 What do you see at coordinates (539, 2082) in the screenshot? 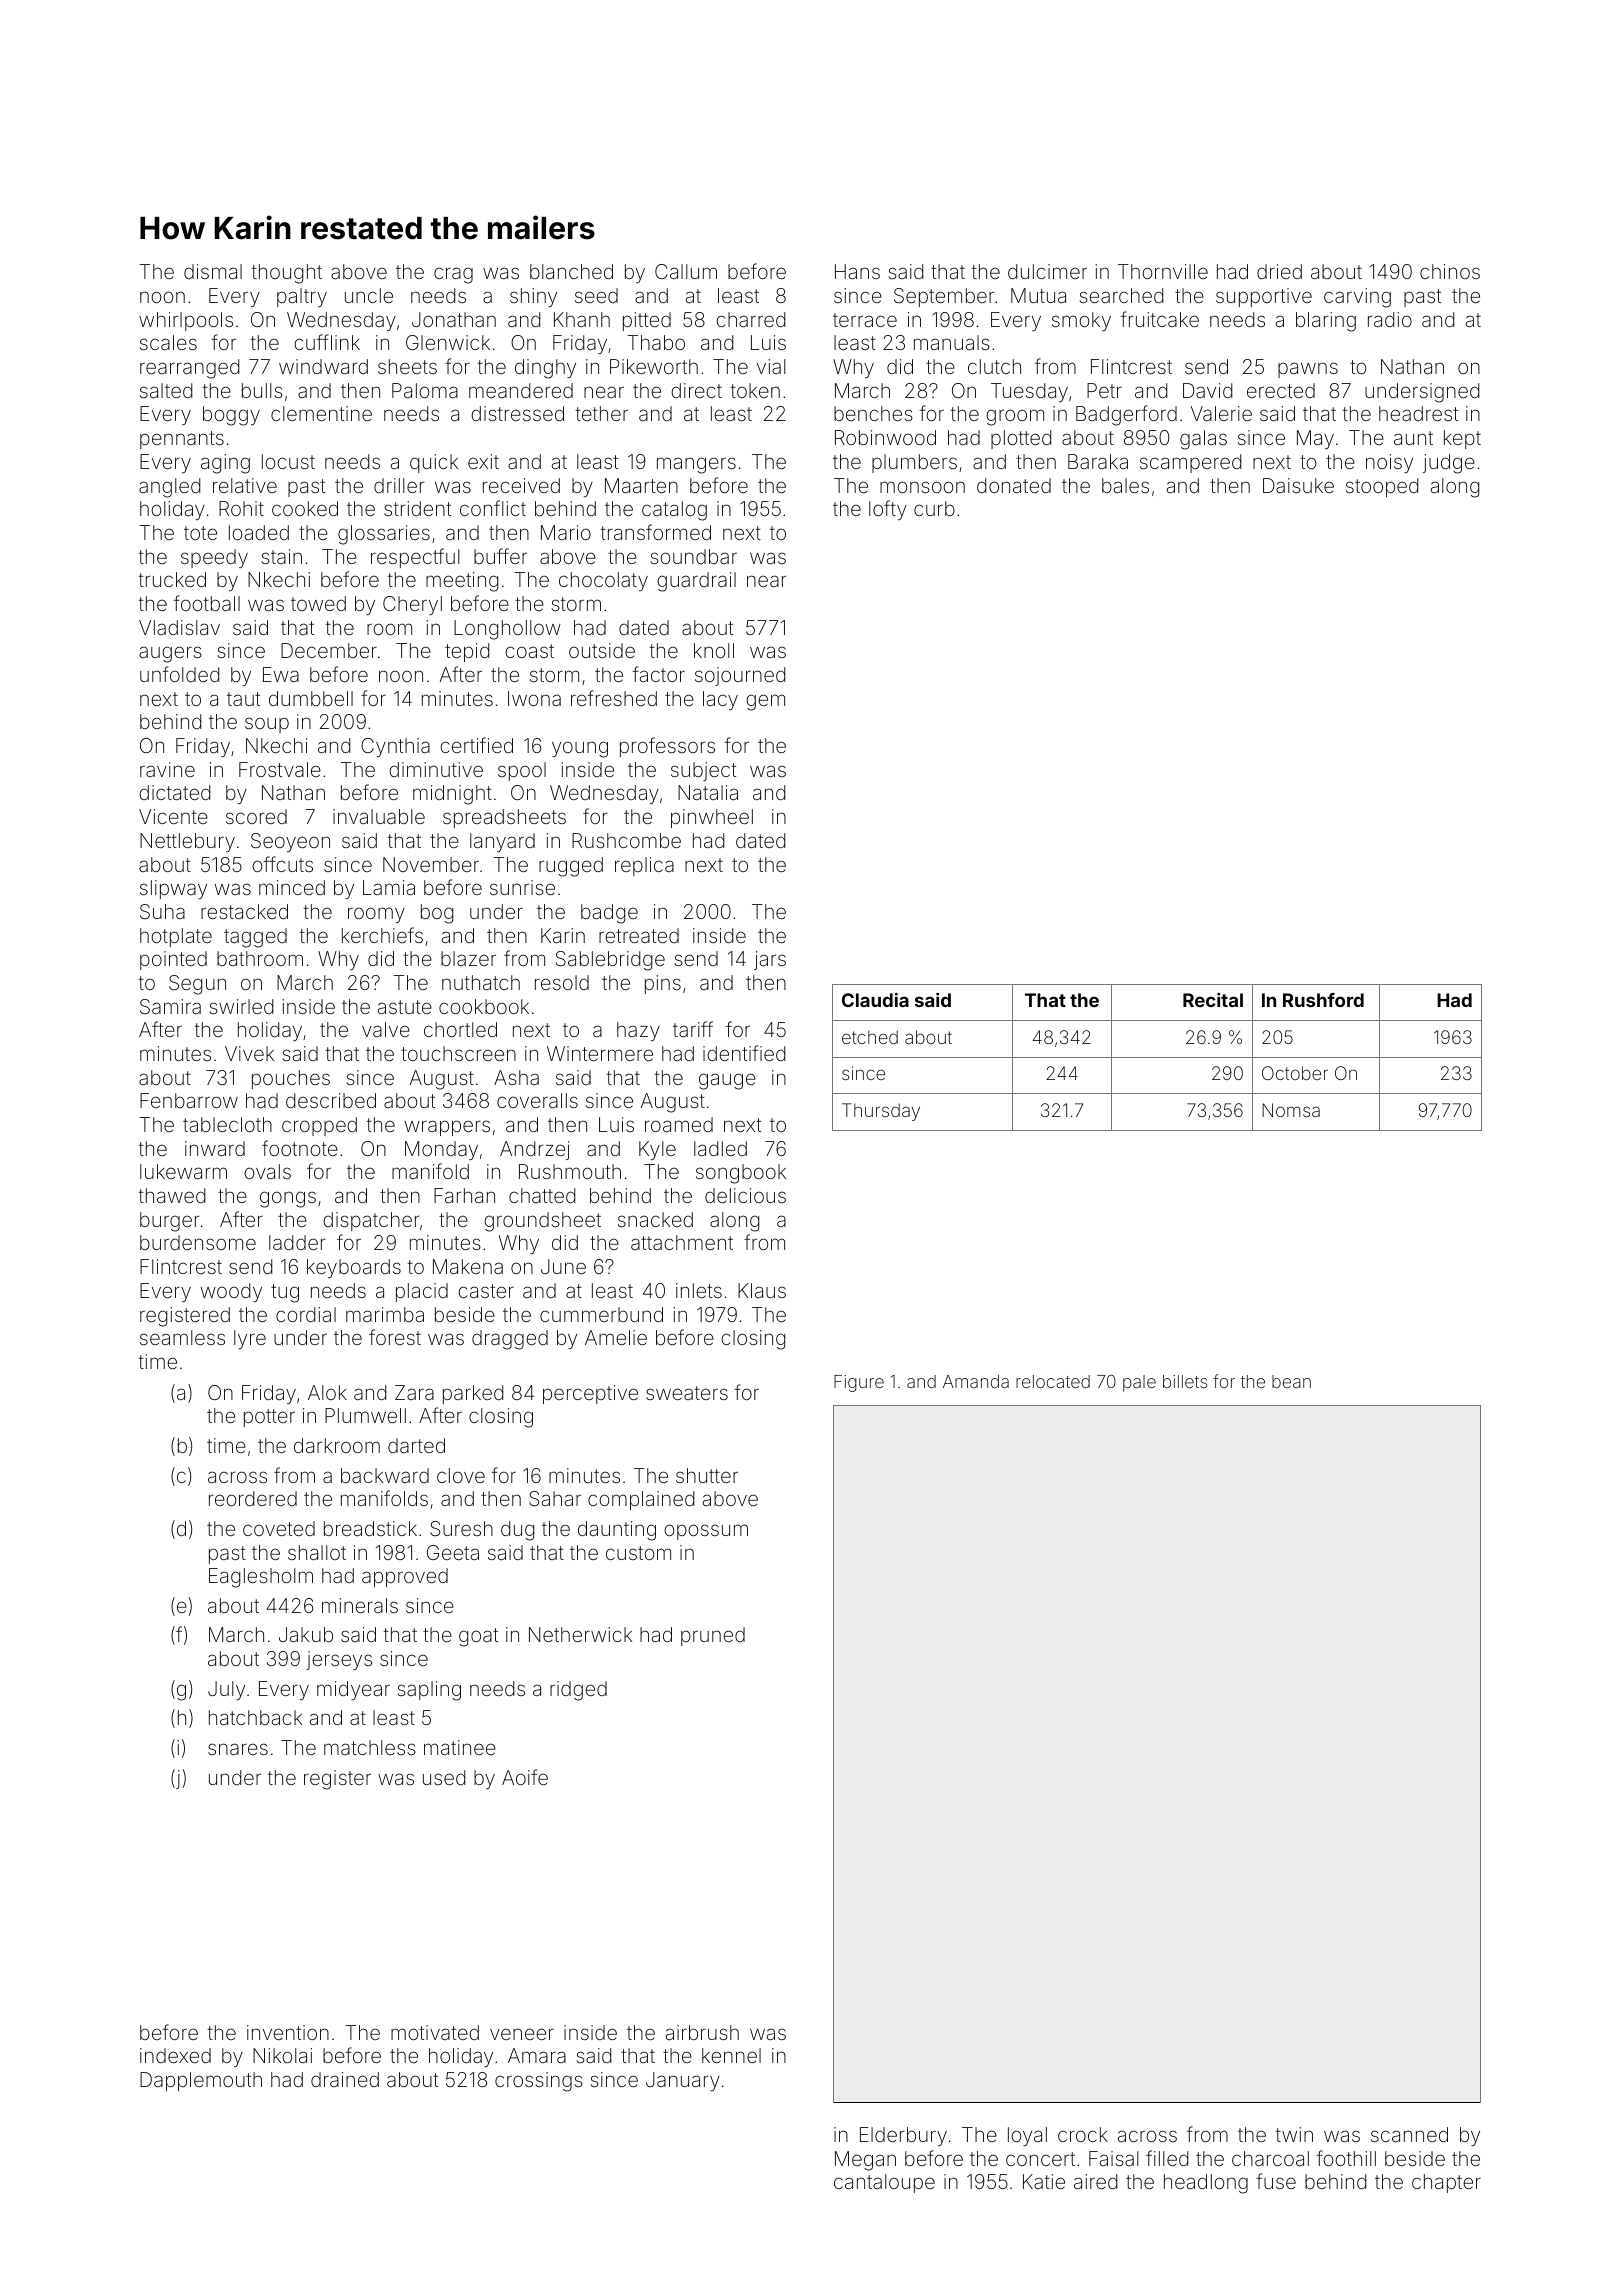
I see `crossings` at bounding box center [539, 2082].
